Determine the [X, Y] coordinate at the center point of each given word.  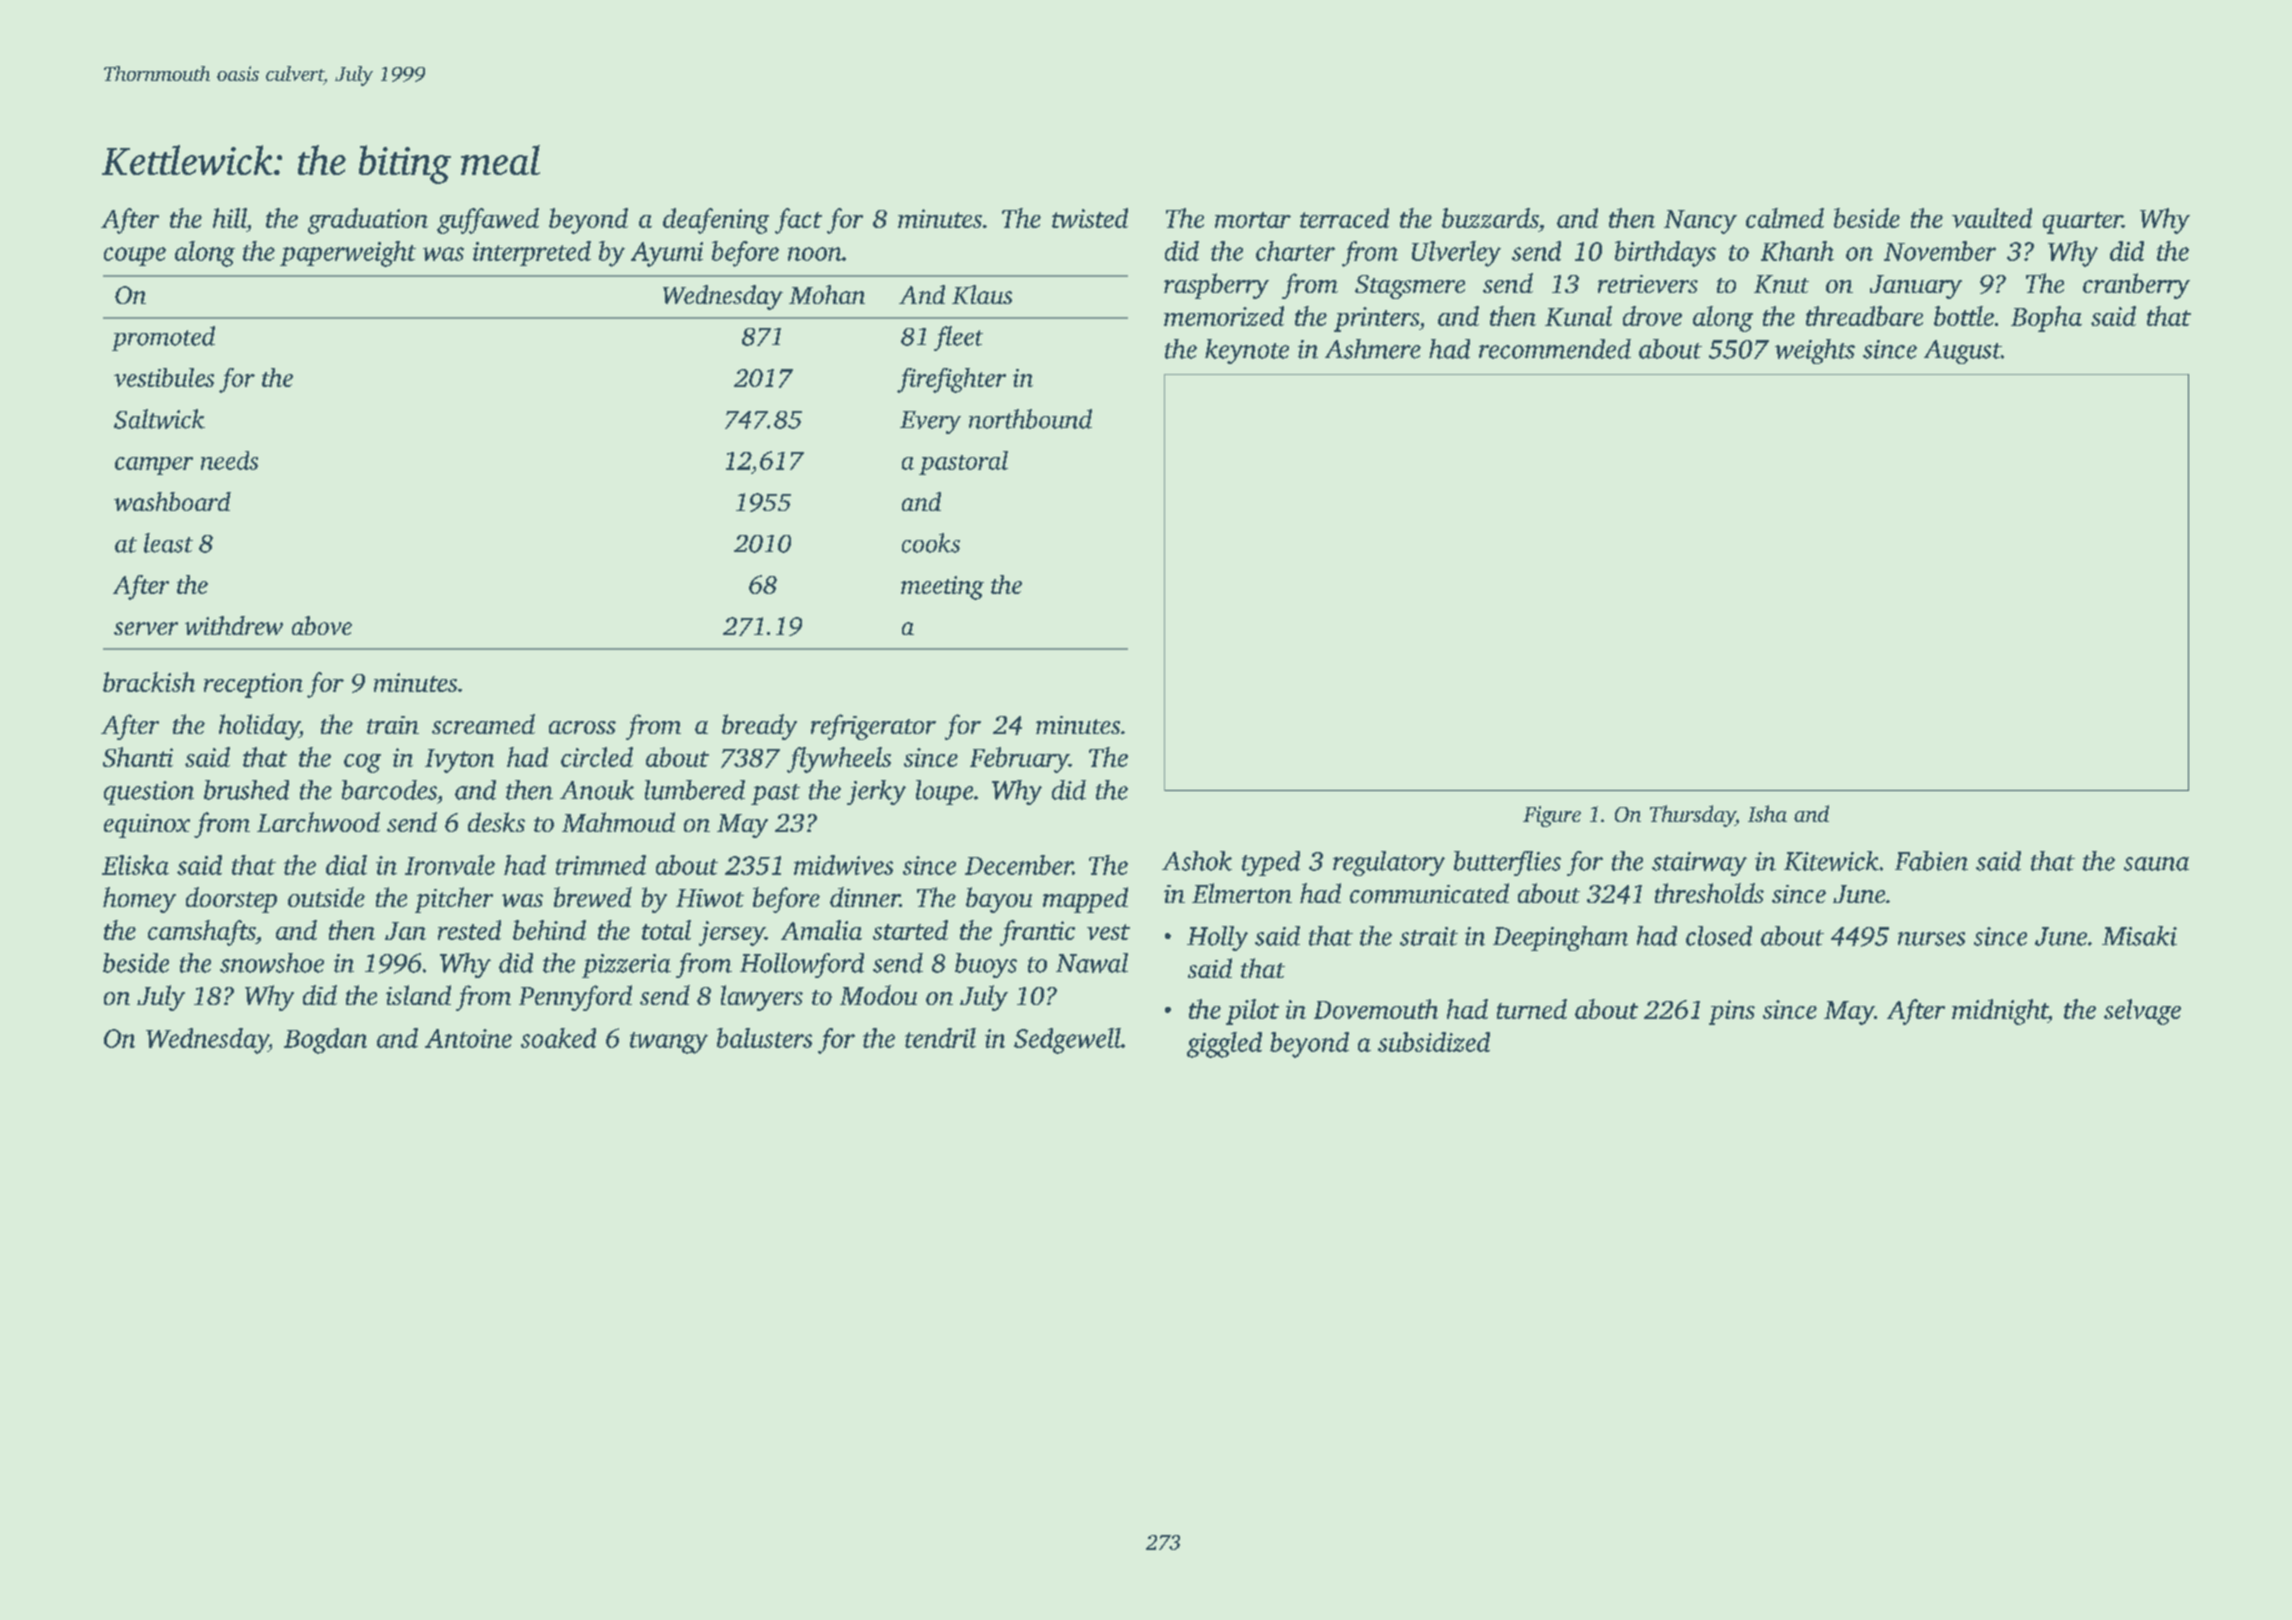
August [1962, 352]
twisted [1090, 218]
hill [230, 218]
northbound [1030, 419]
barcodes [389, 790]
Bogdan [325, 1041]
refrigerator [873, 727]
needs [229, 460]
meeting [942, 588]
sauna [2156, 864]
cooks [931, 543]
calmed [1785, 218]
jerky [876, 792]
